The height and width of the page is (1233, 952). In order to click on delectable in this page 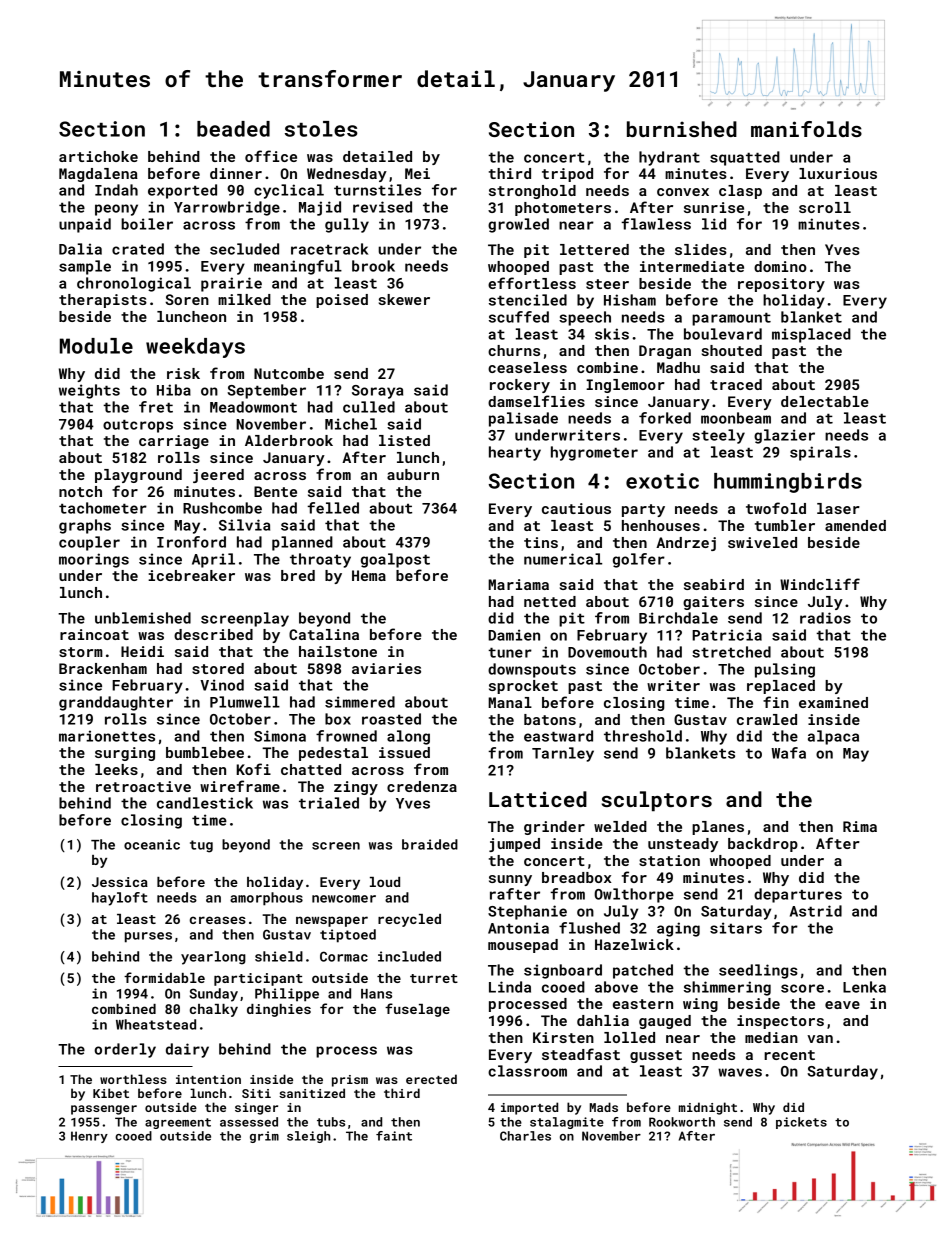, I will do `click(825, 401)`.
